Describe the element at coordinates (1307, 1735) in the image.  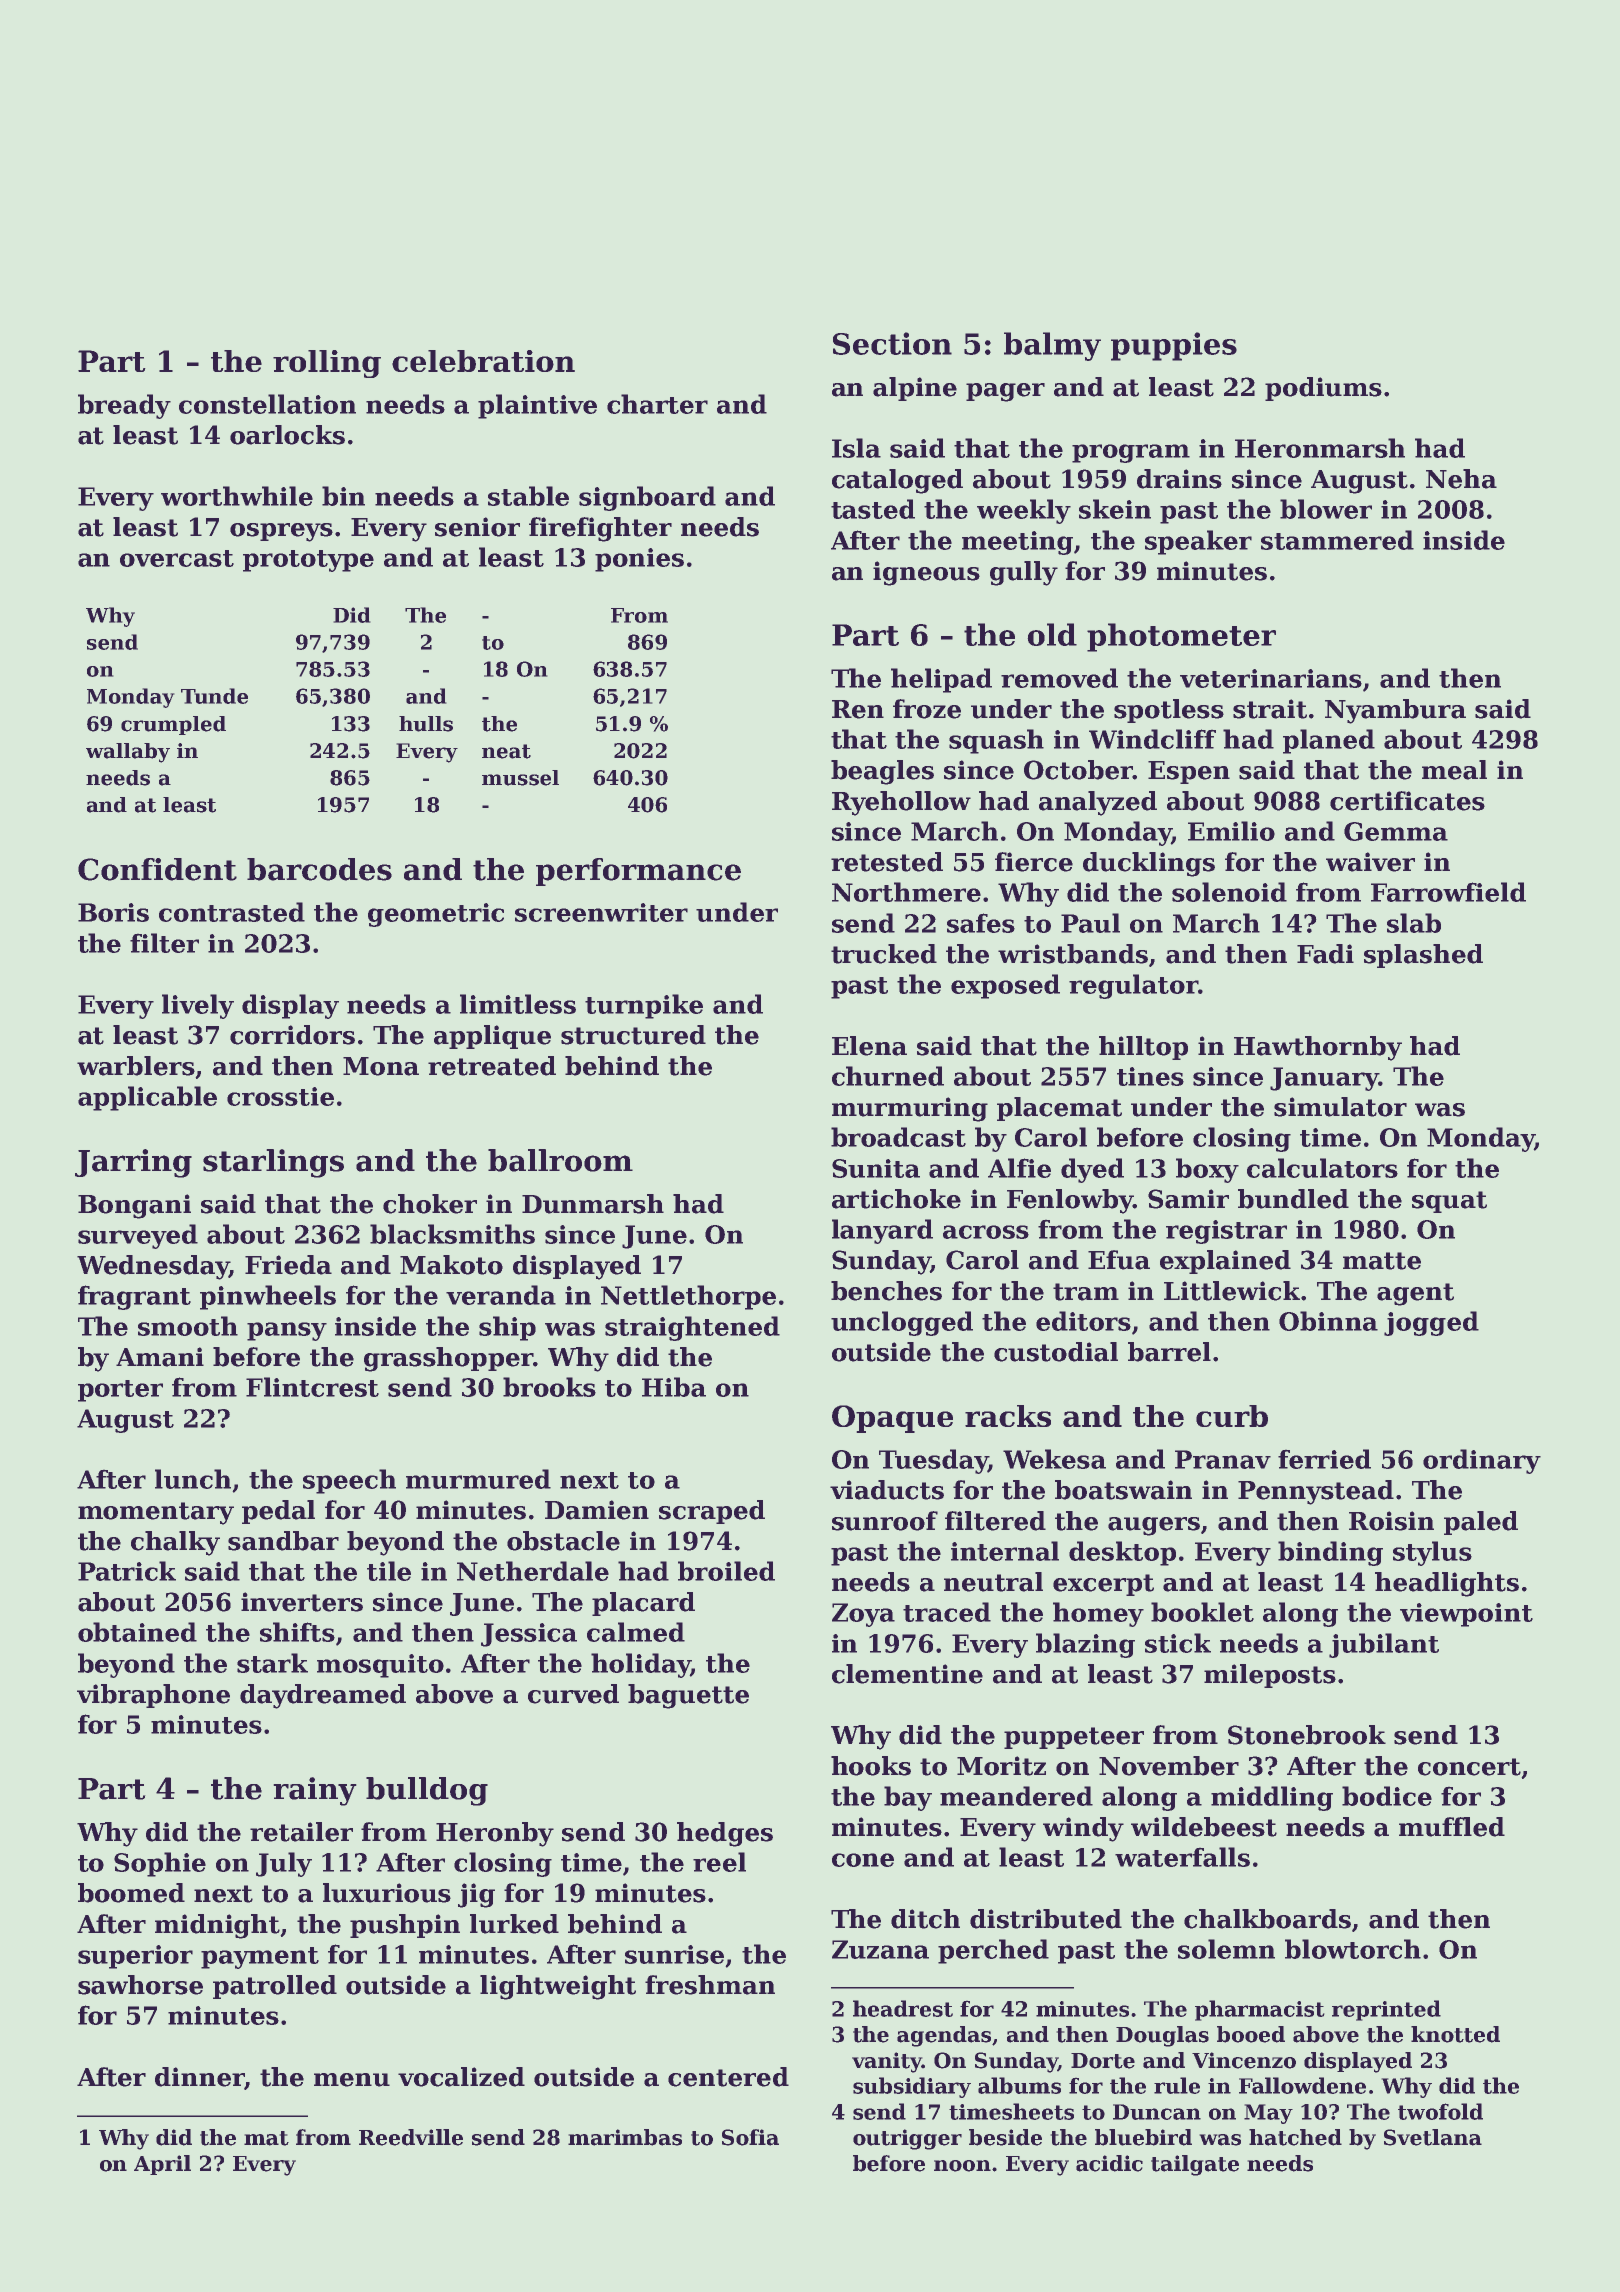
I see `Stonebrook` at that location.
